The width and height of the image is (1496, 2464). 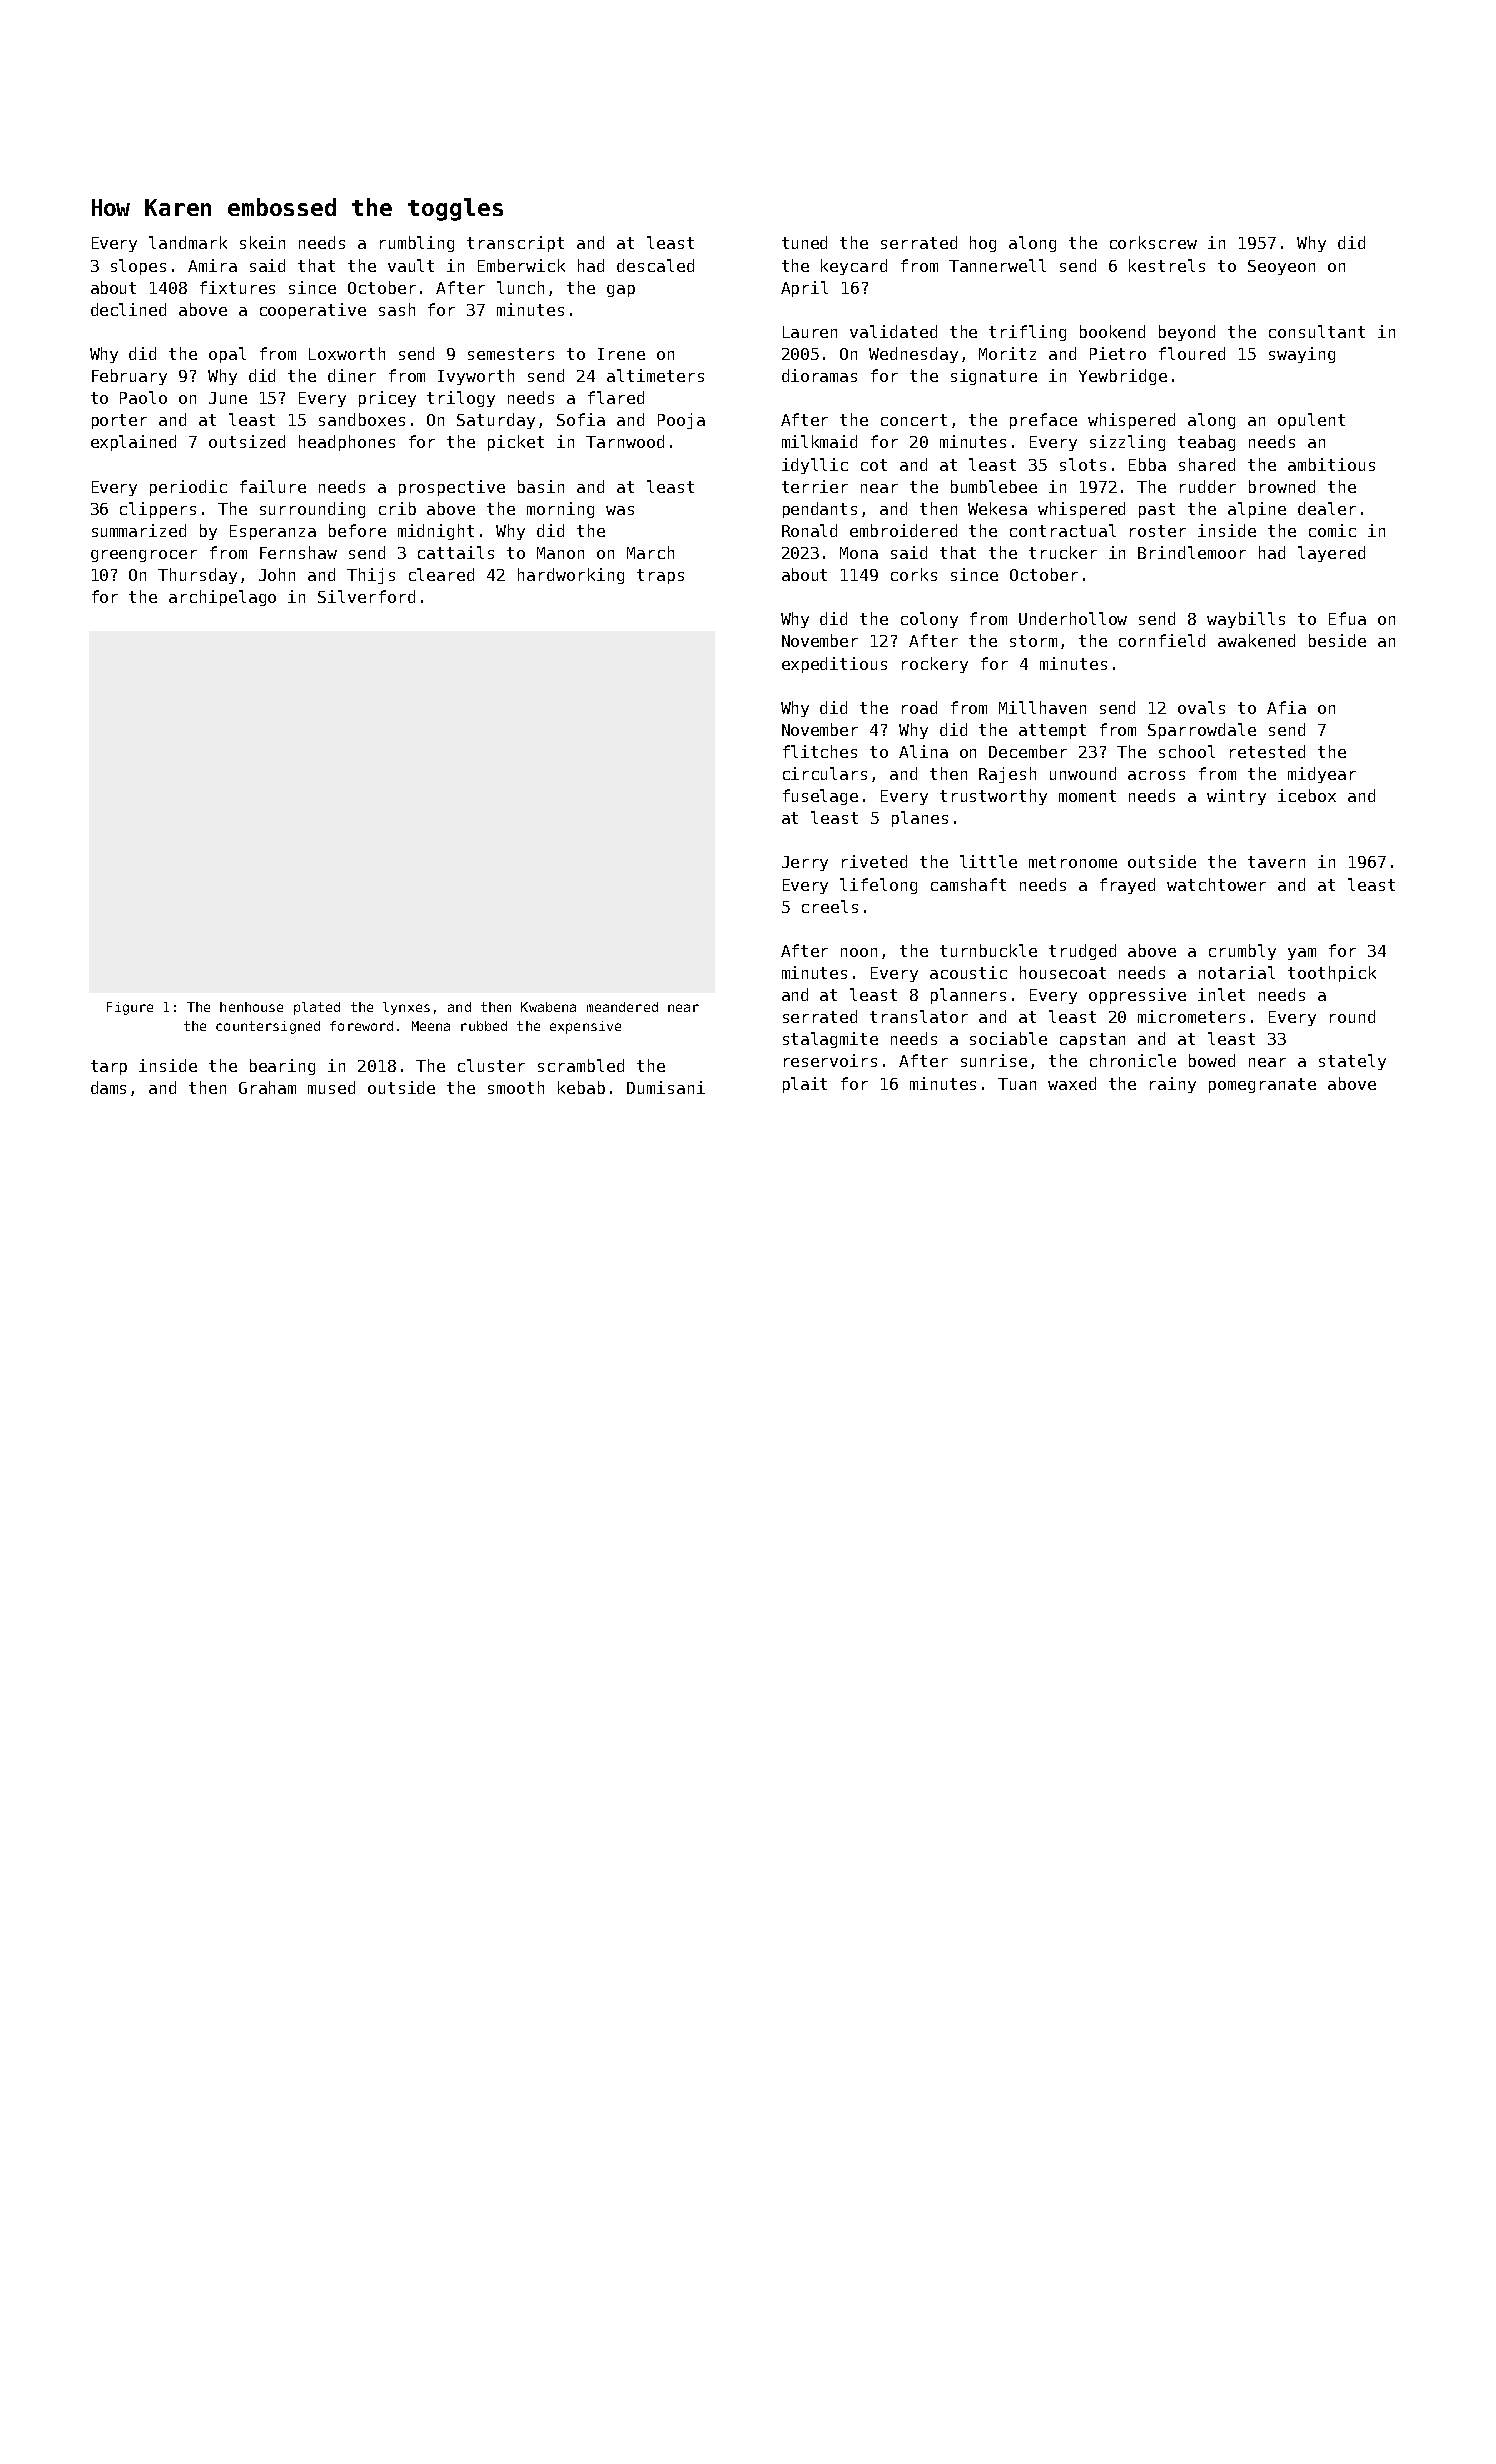 I want to click on archipelago, so click(x=222, y=598).
